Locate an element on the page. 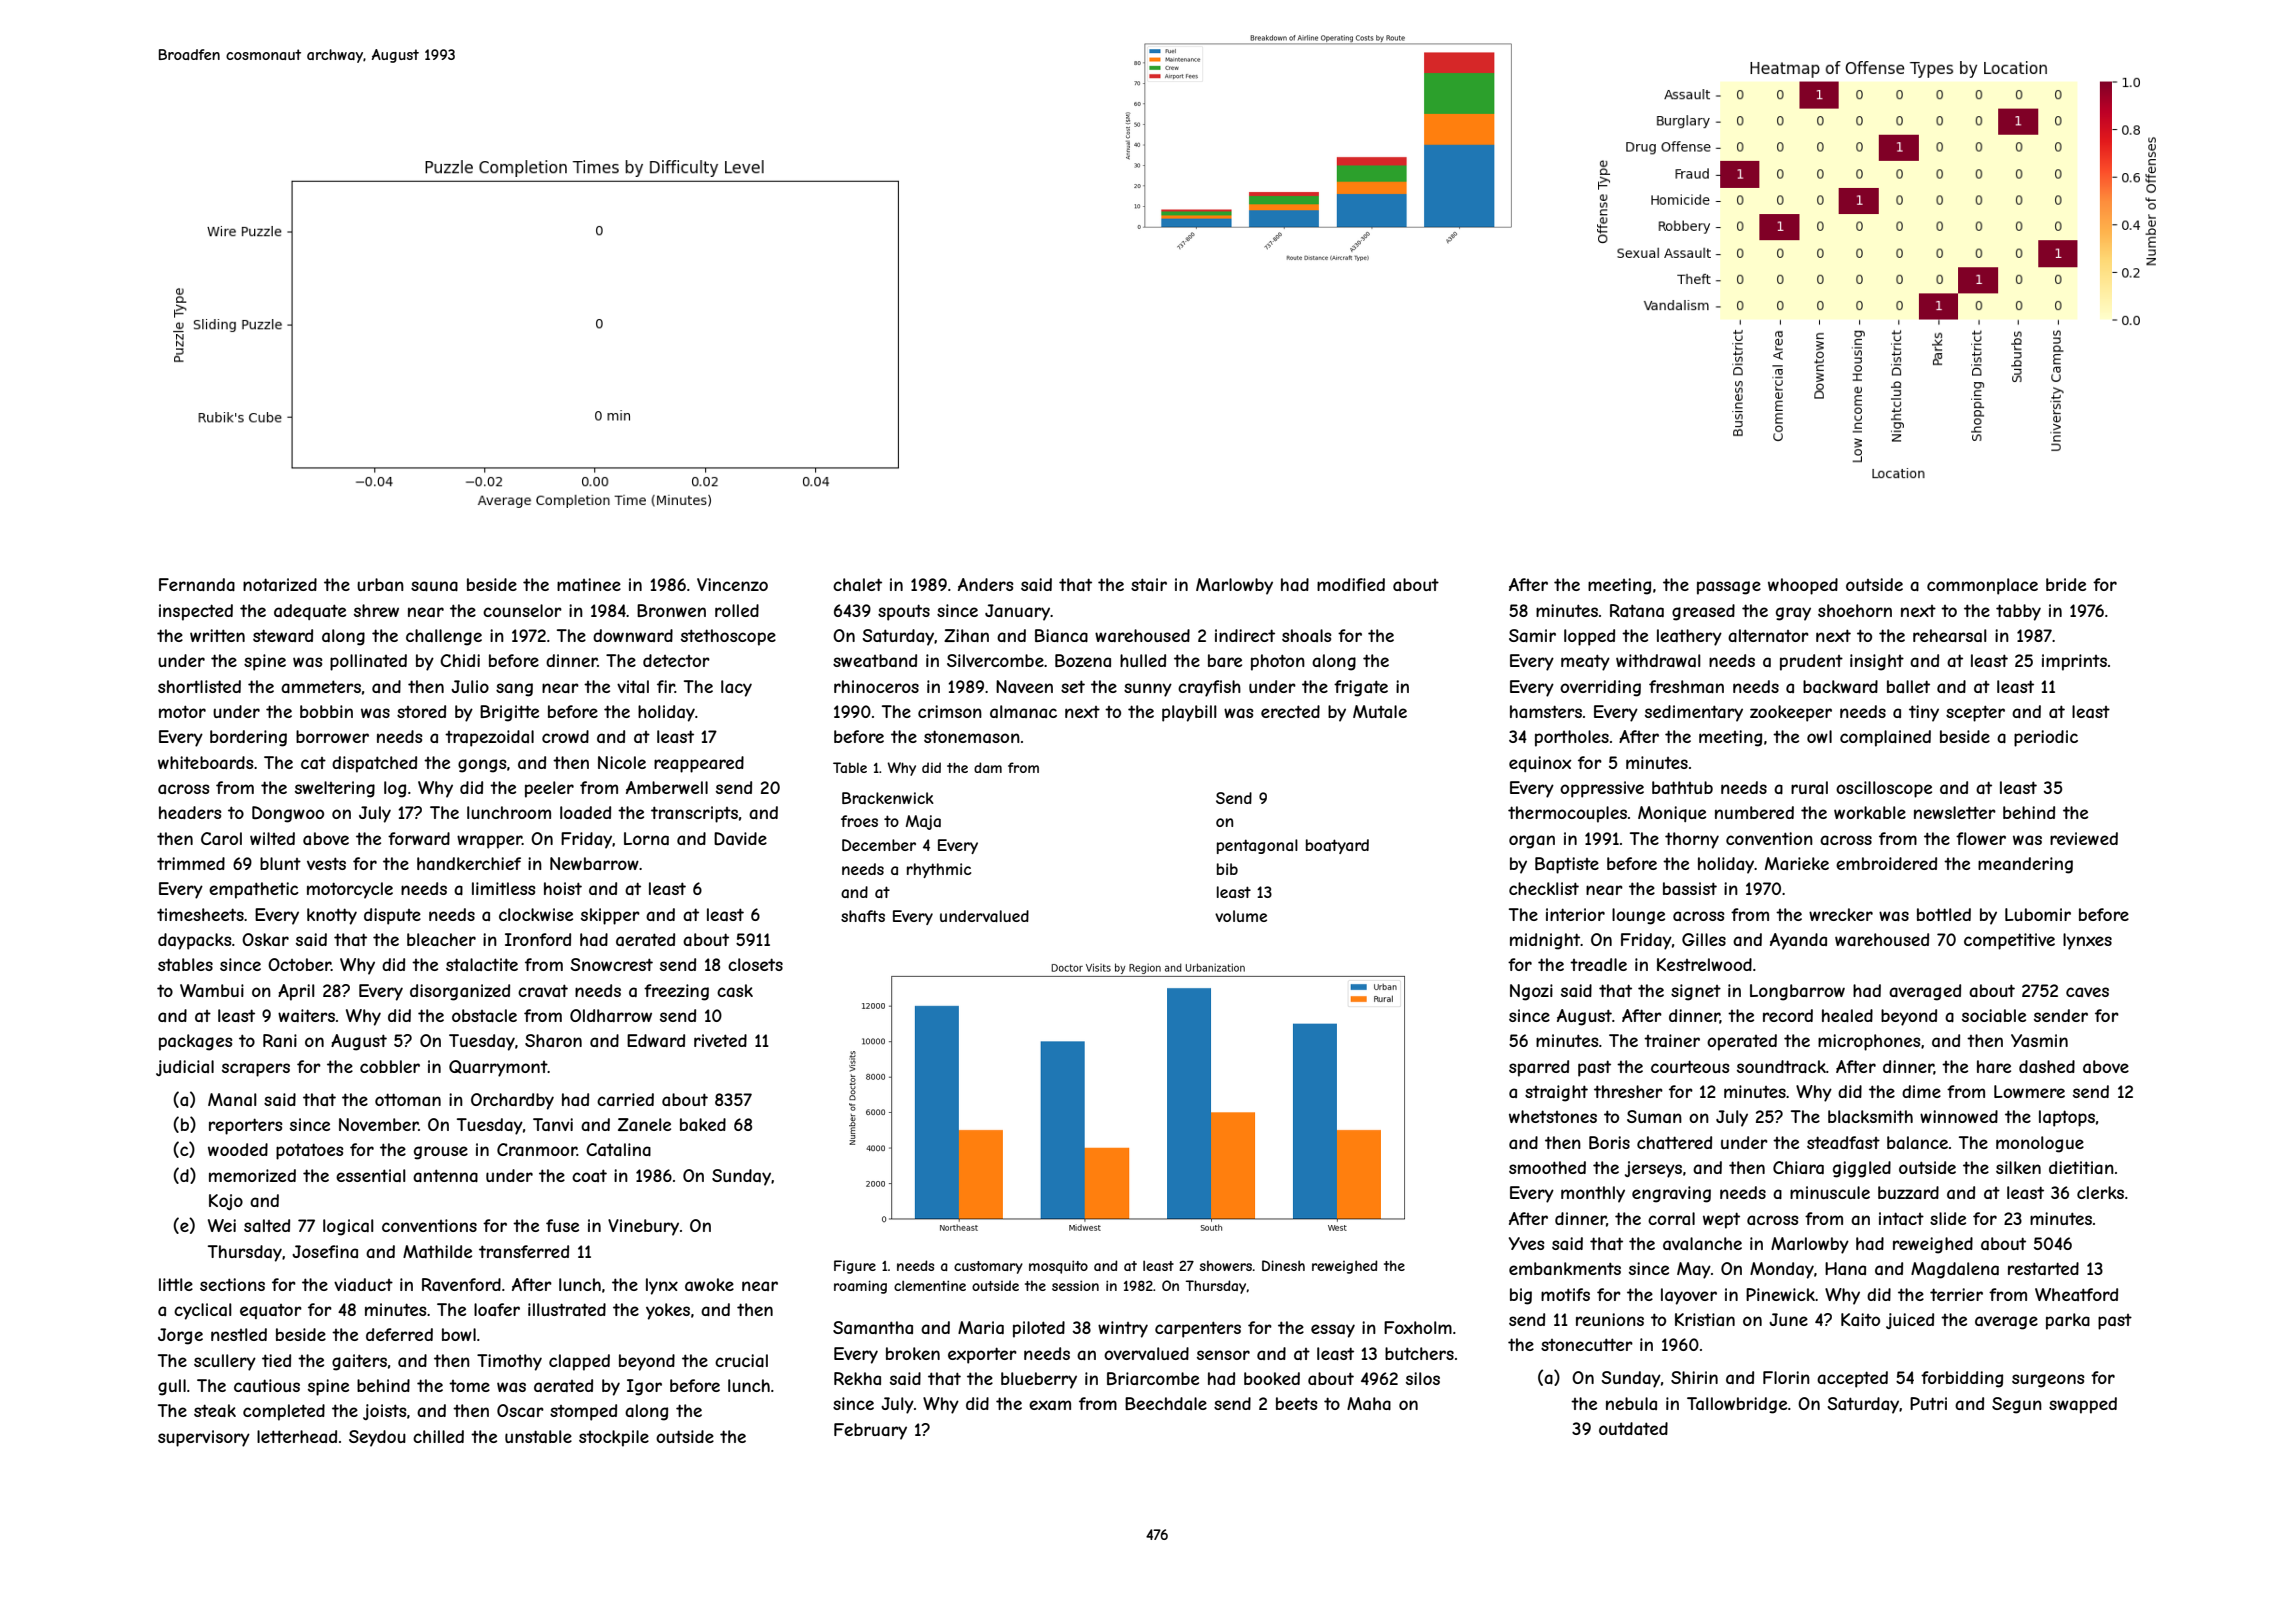 Image resolution: width=2292 pixels, height=1620 pixels. essential is located at coordinates (371, 1175).
